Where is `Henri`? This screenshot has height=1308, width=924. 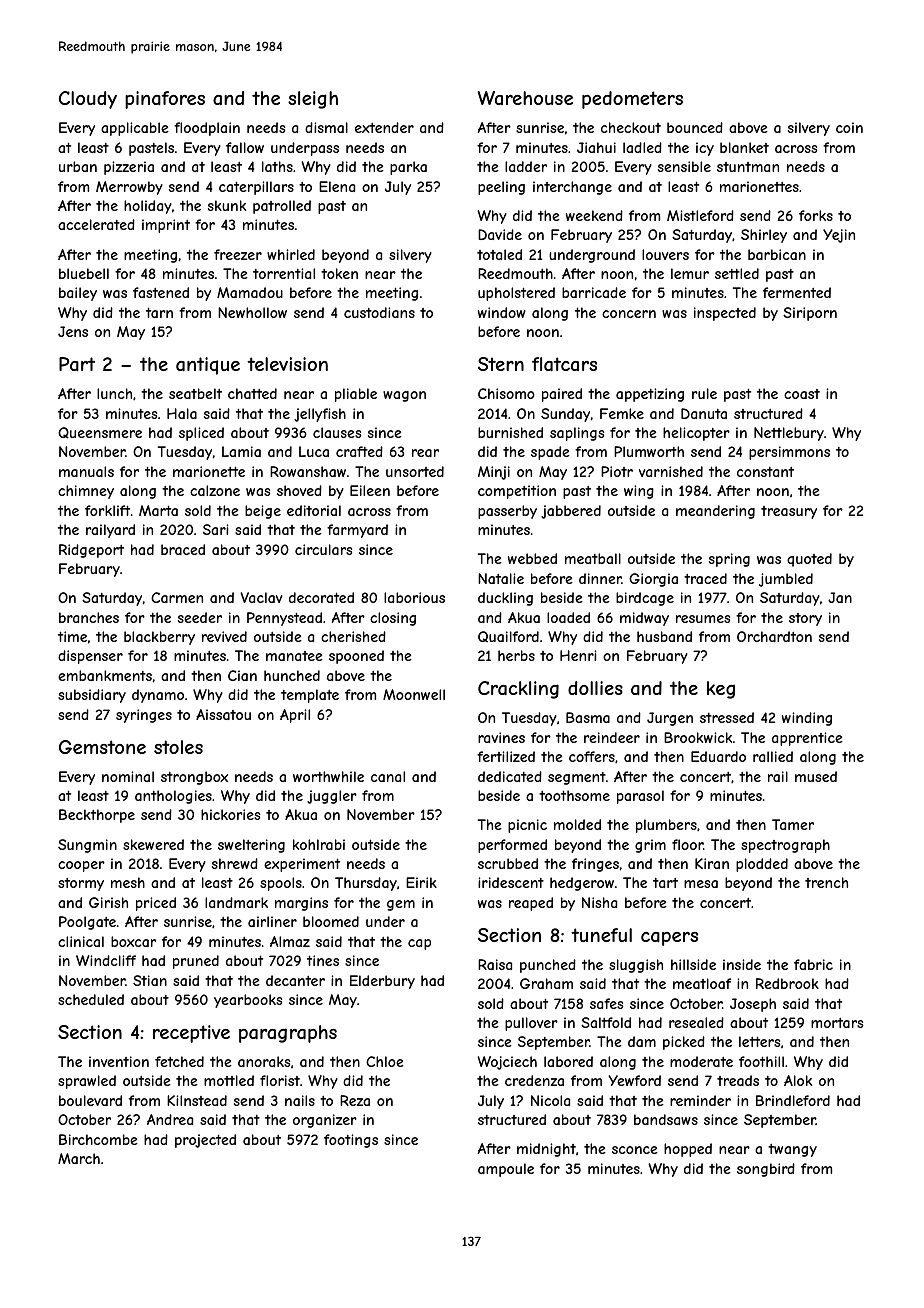
Henri is located at coordinates (578, 655).
